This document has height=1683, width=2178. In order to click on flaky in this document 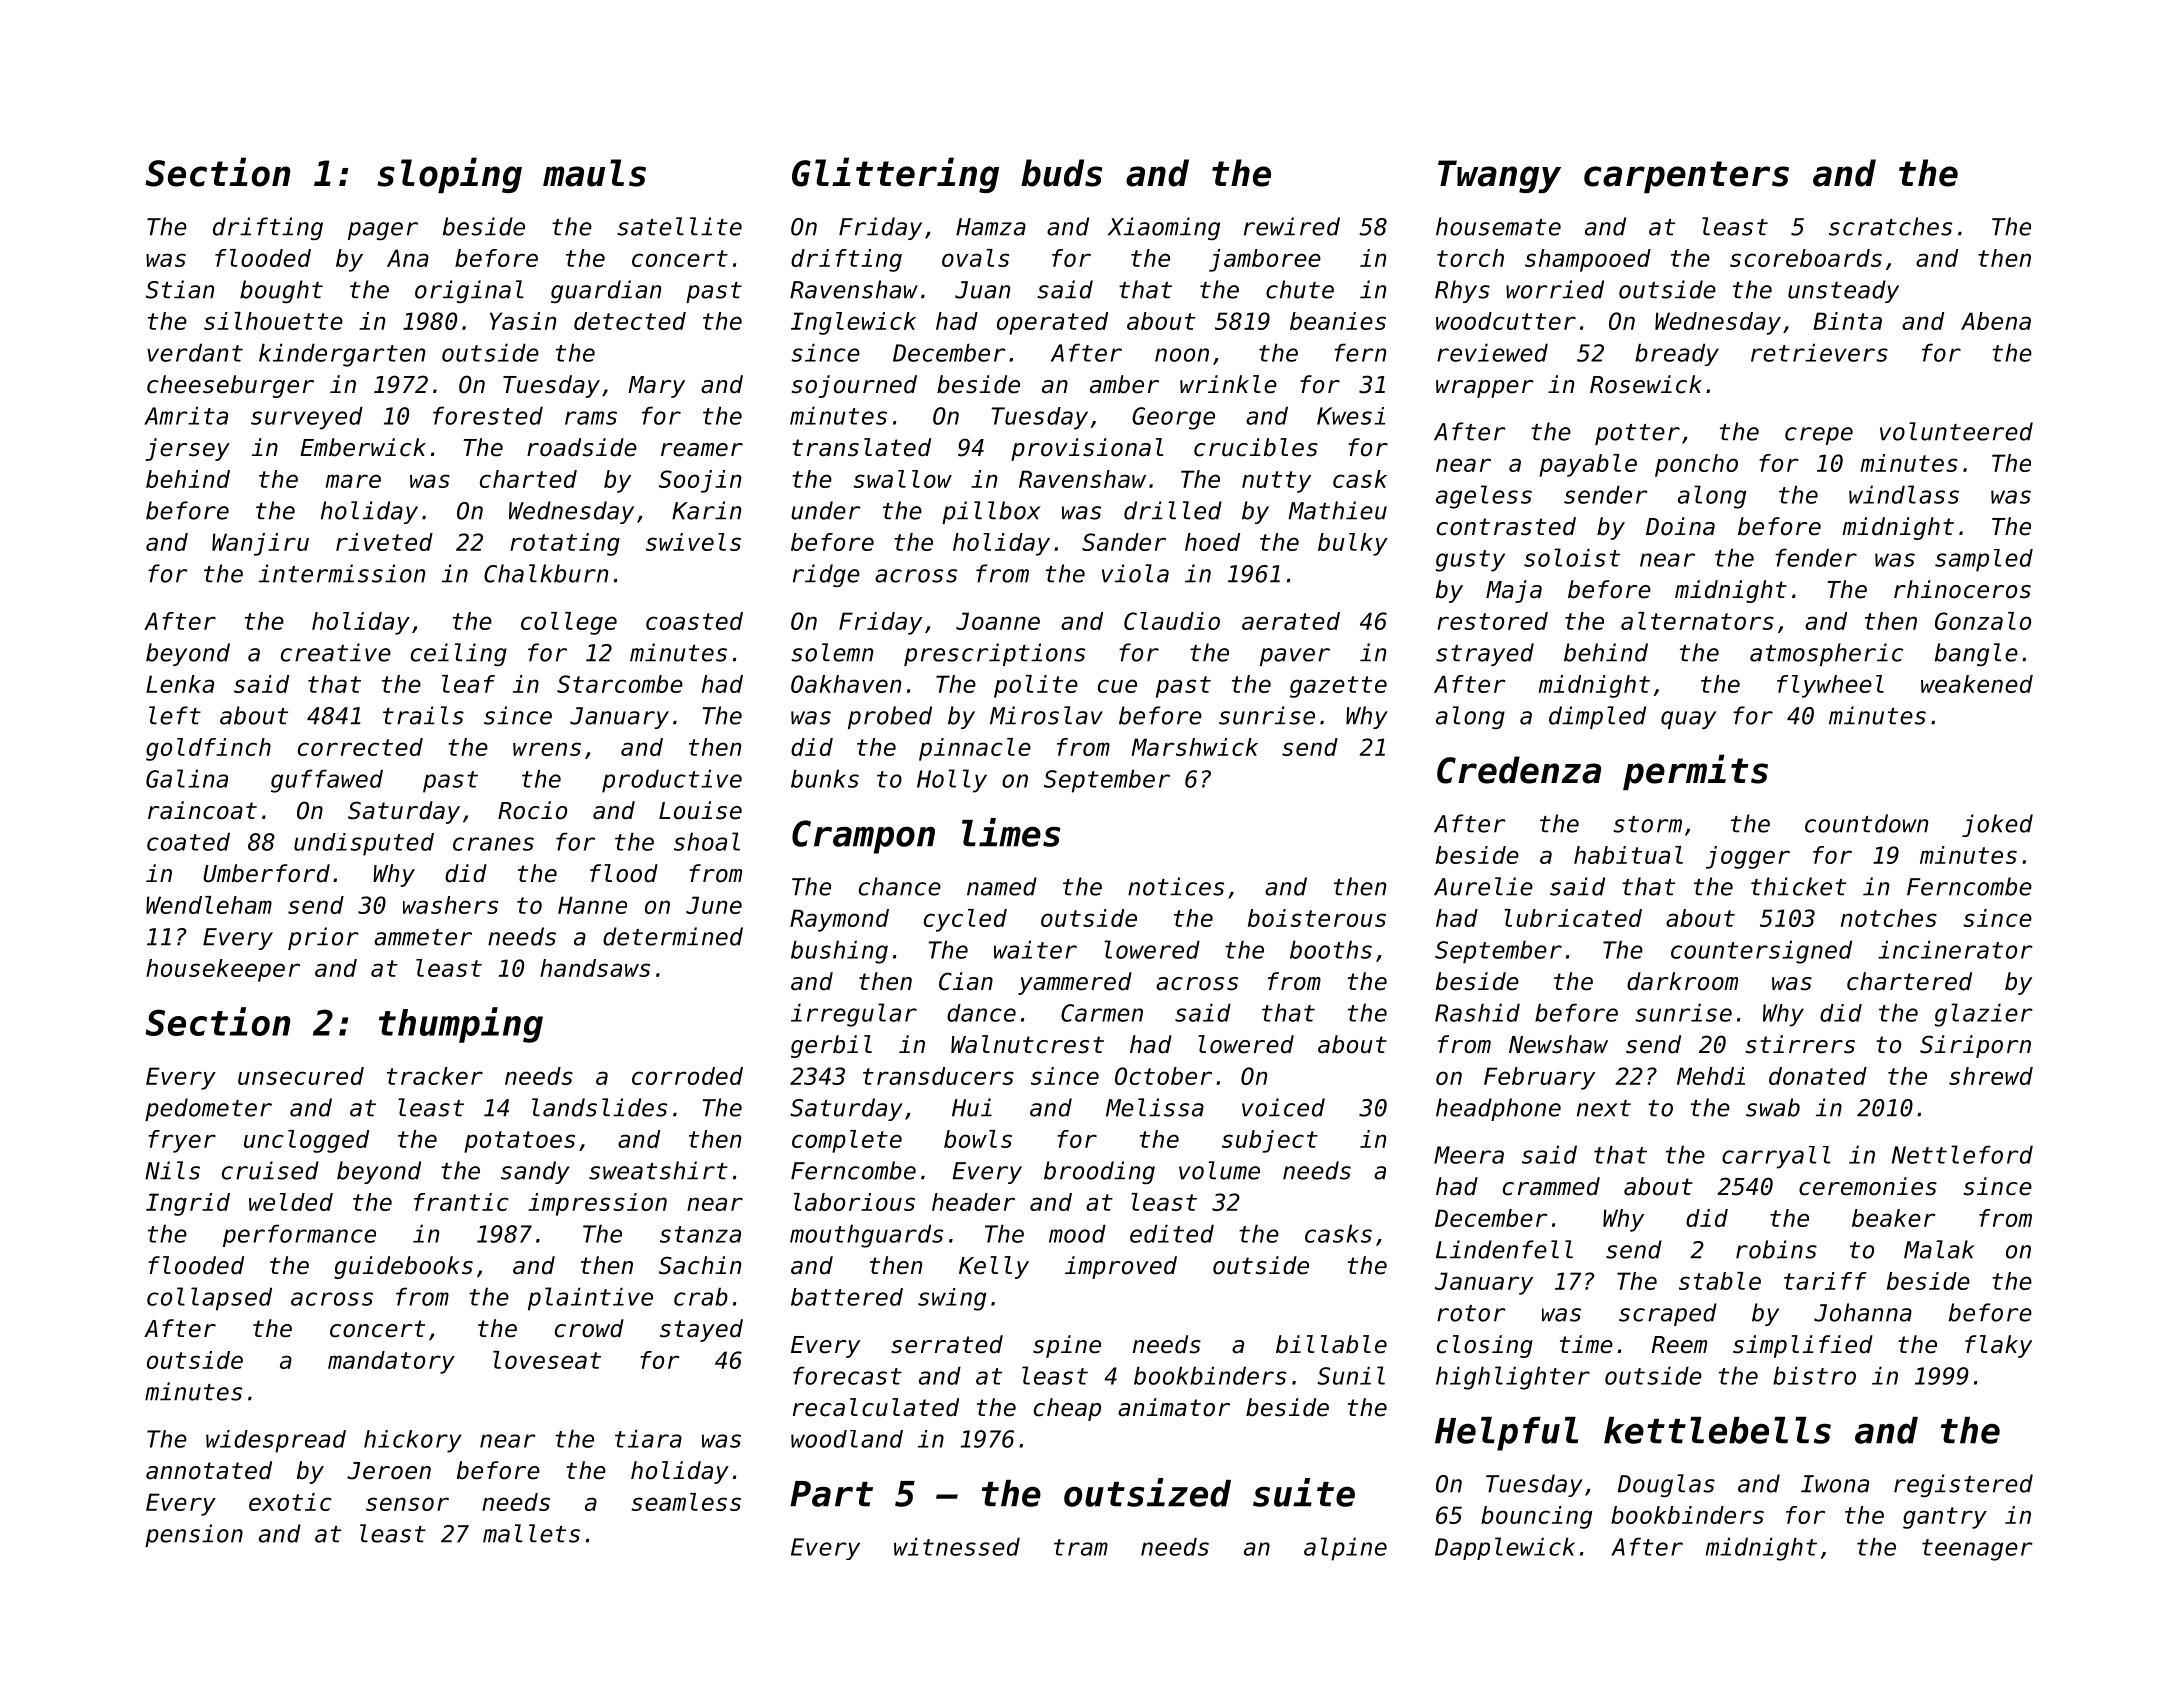, I will do `click(1998, 1346)`.
